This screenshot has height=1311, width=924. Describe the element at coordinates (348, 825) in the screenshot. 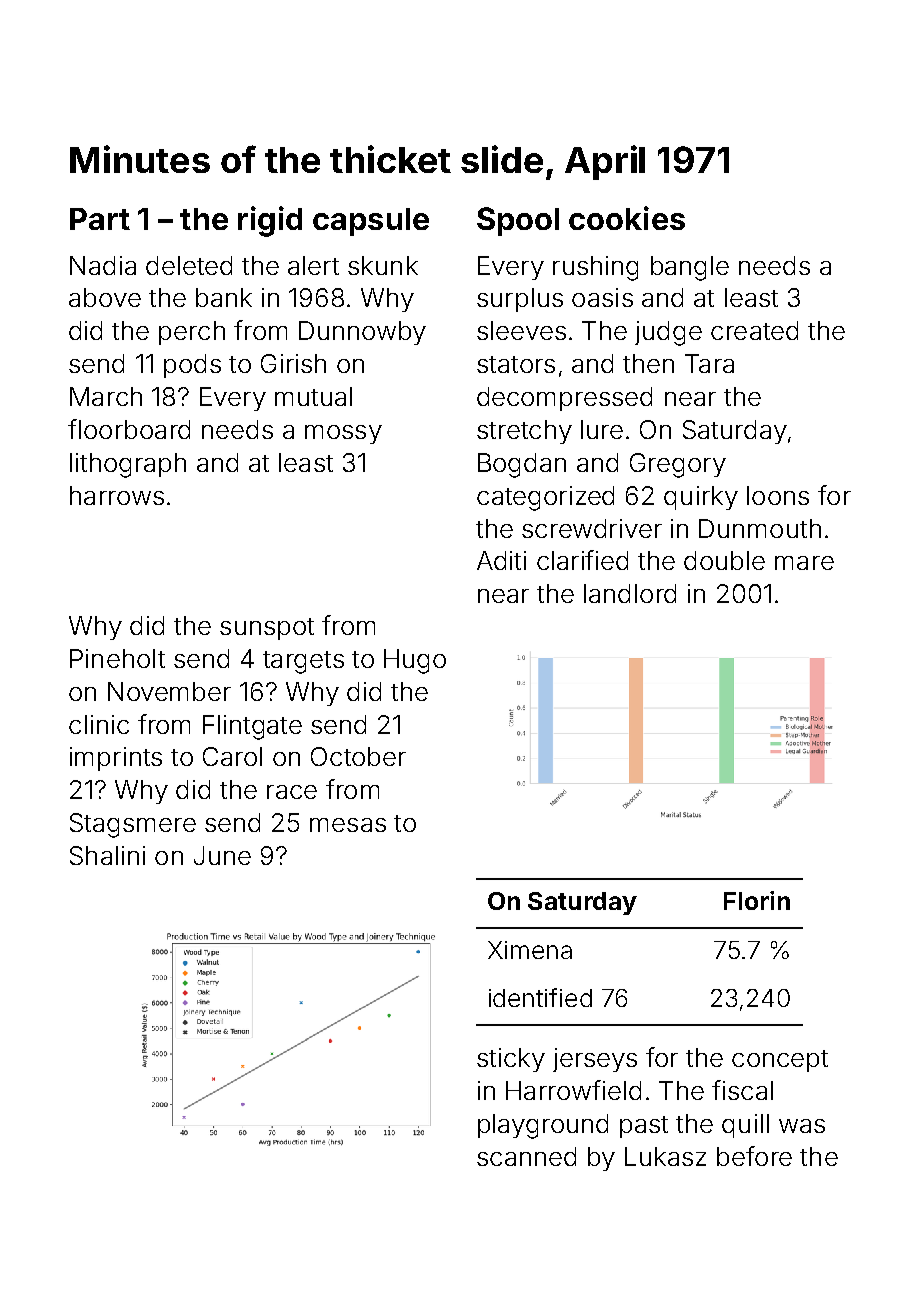

I see `mesas` at that location.
